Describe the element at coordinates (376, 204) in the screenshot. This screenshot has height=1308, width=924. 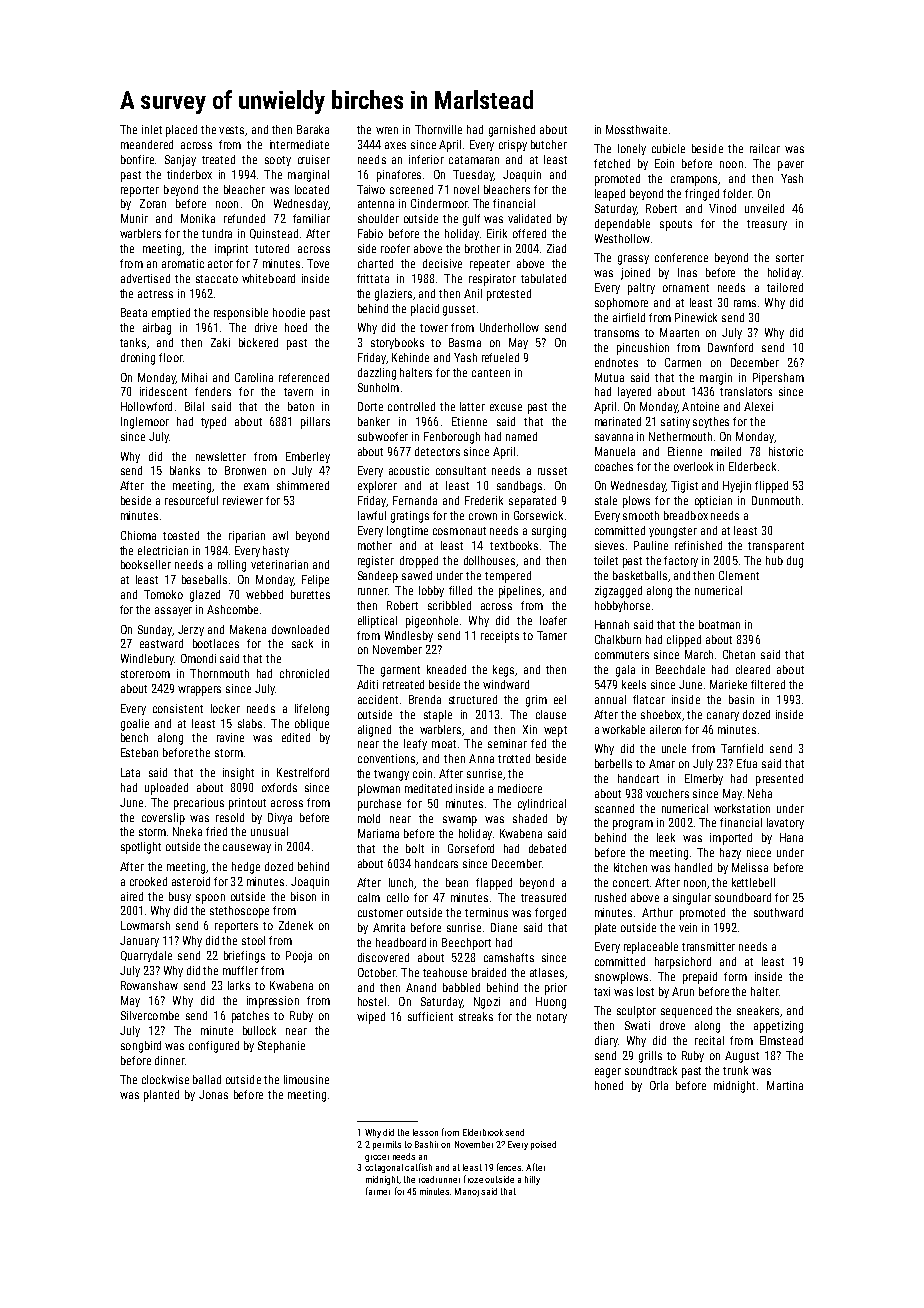
I see `antenna` at that location.
